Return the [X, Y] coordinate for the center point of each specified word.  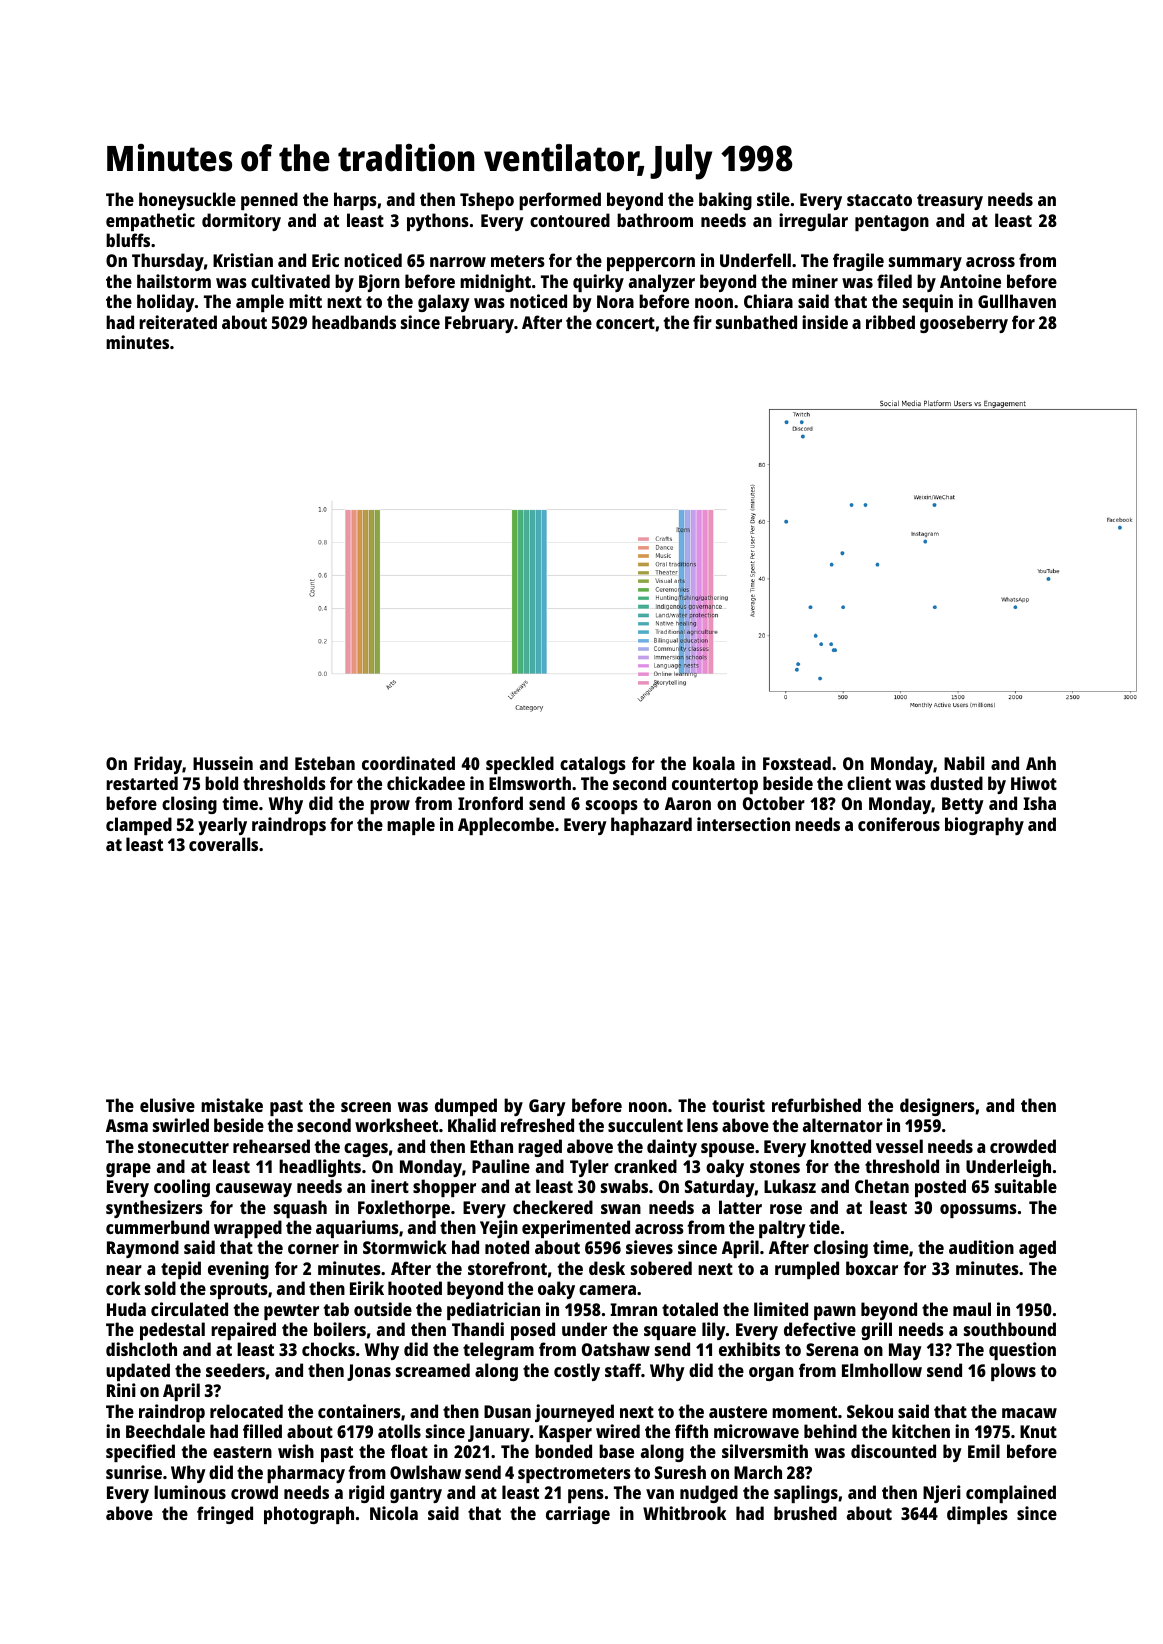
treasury [950, 202]
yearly [222, 826]
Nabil [964, 763]
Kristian [243, 260]
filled [262, 1431]
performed [560, 201]
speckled [520, 765]
